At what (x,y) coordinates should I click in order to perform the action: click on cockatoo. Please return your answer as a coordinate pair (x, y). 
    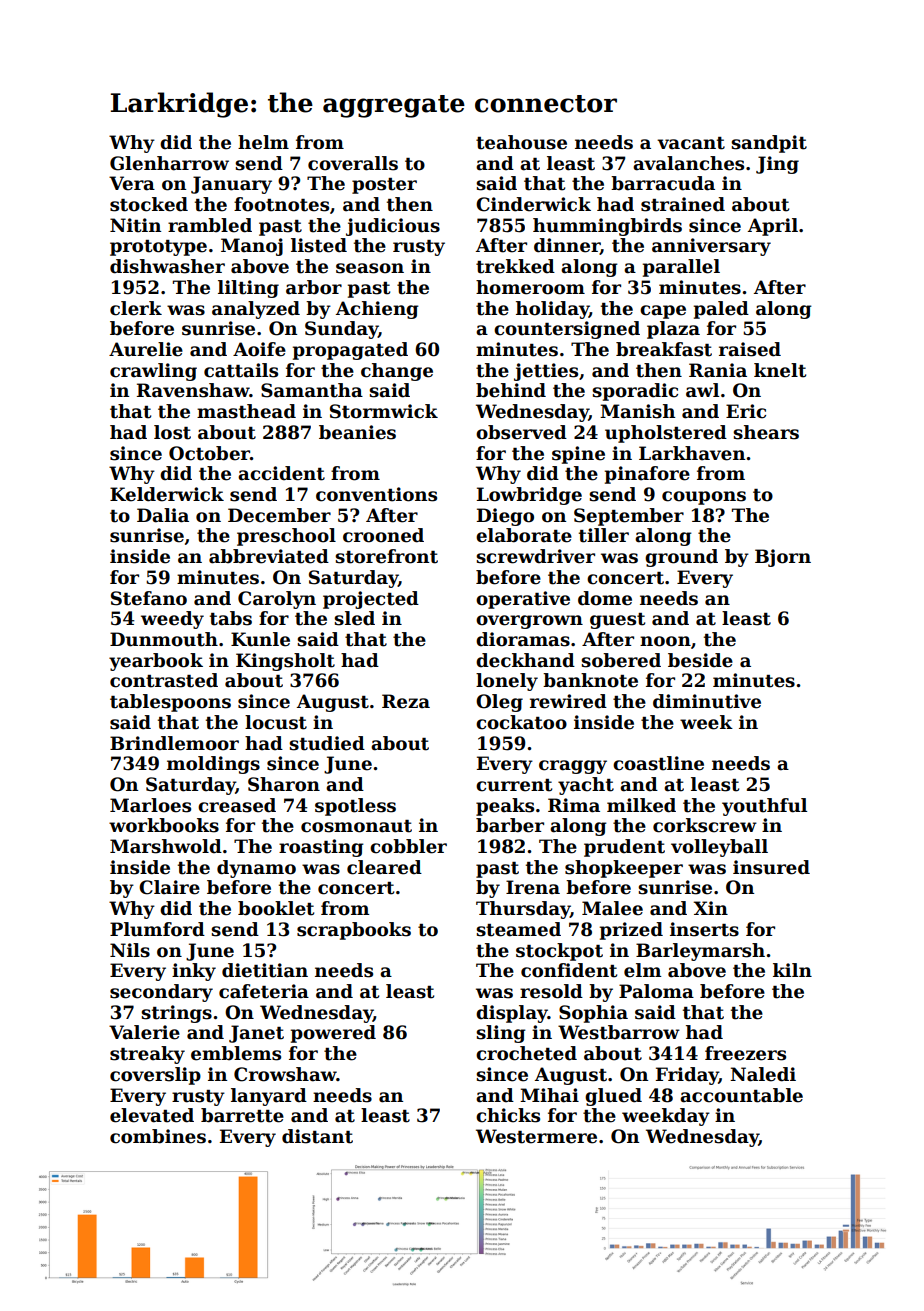
    Looking at the image, I should click on (521, 722).
